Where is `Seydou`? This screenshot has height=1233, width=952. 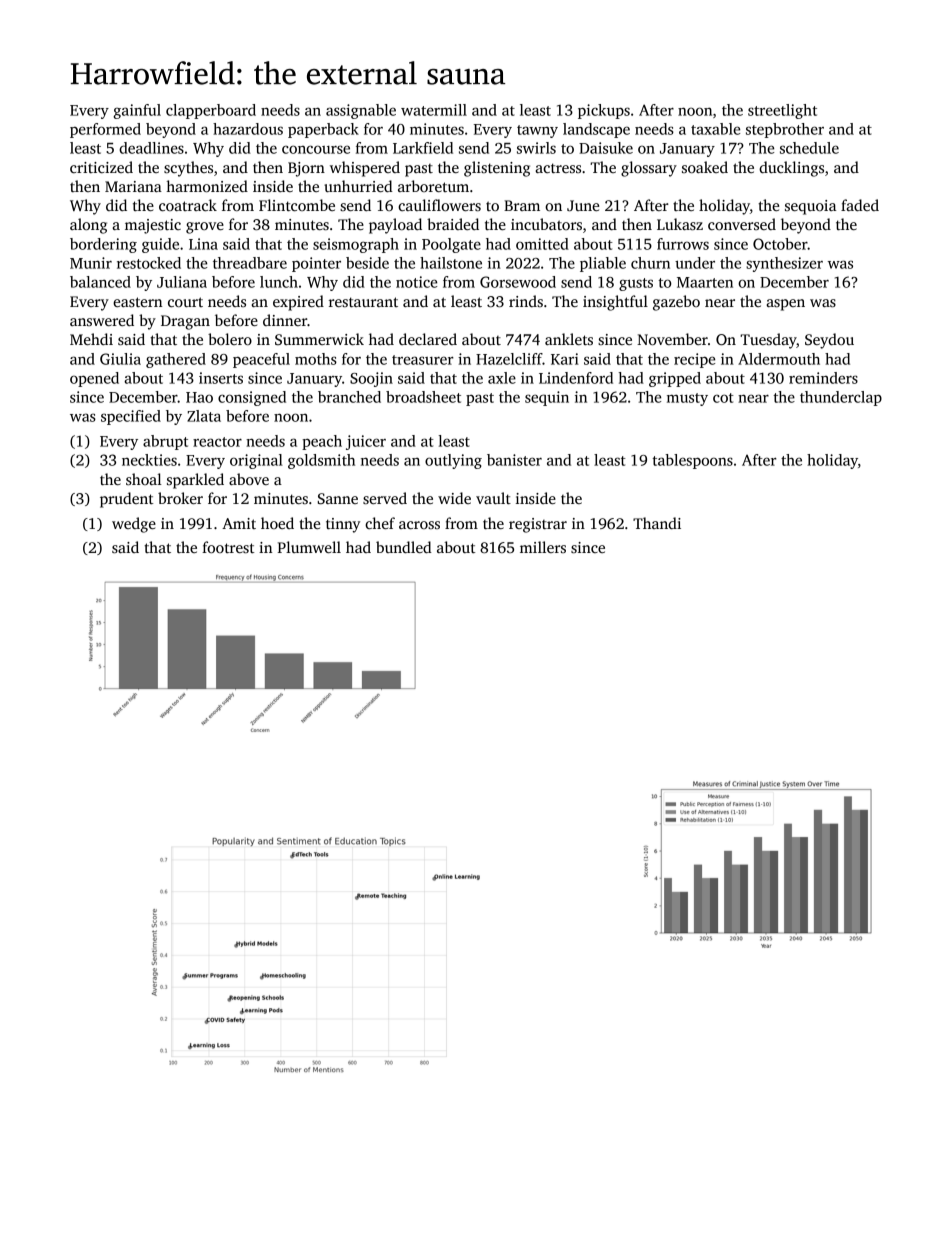 Seydou is located at coordinates (829, 341).
